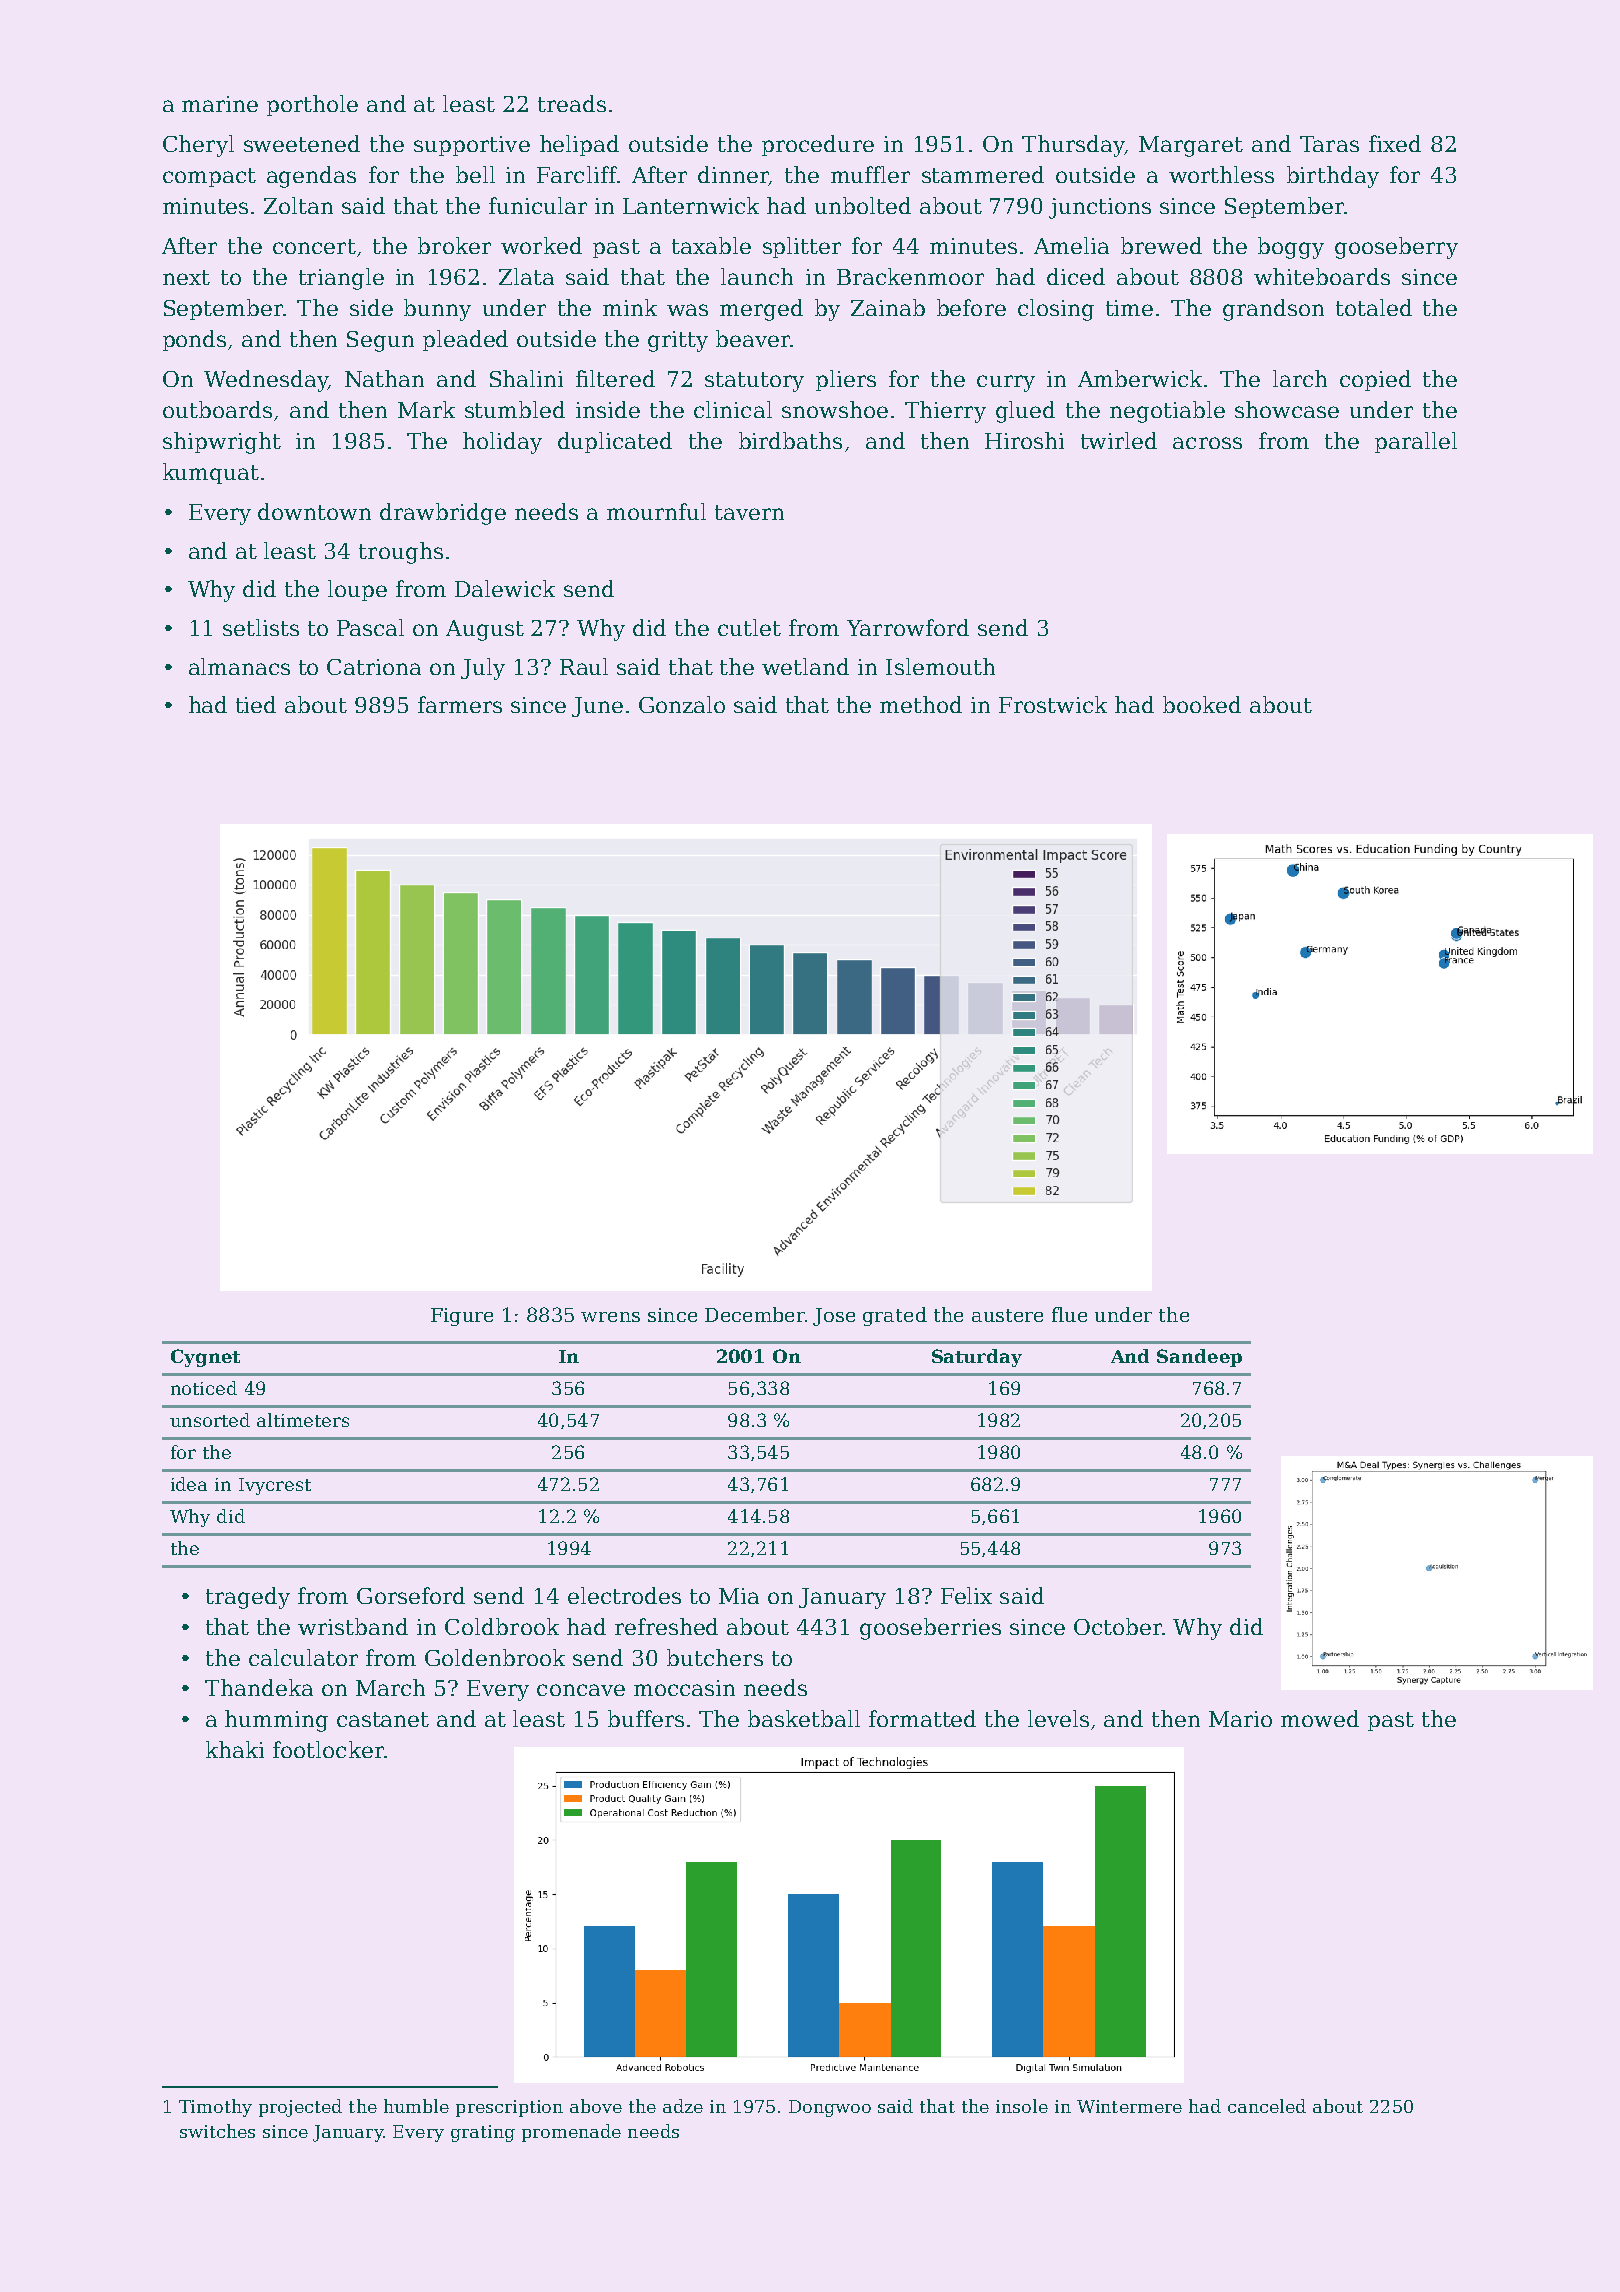  I want to click on projected, so click(300, 2108).
